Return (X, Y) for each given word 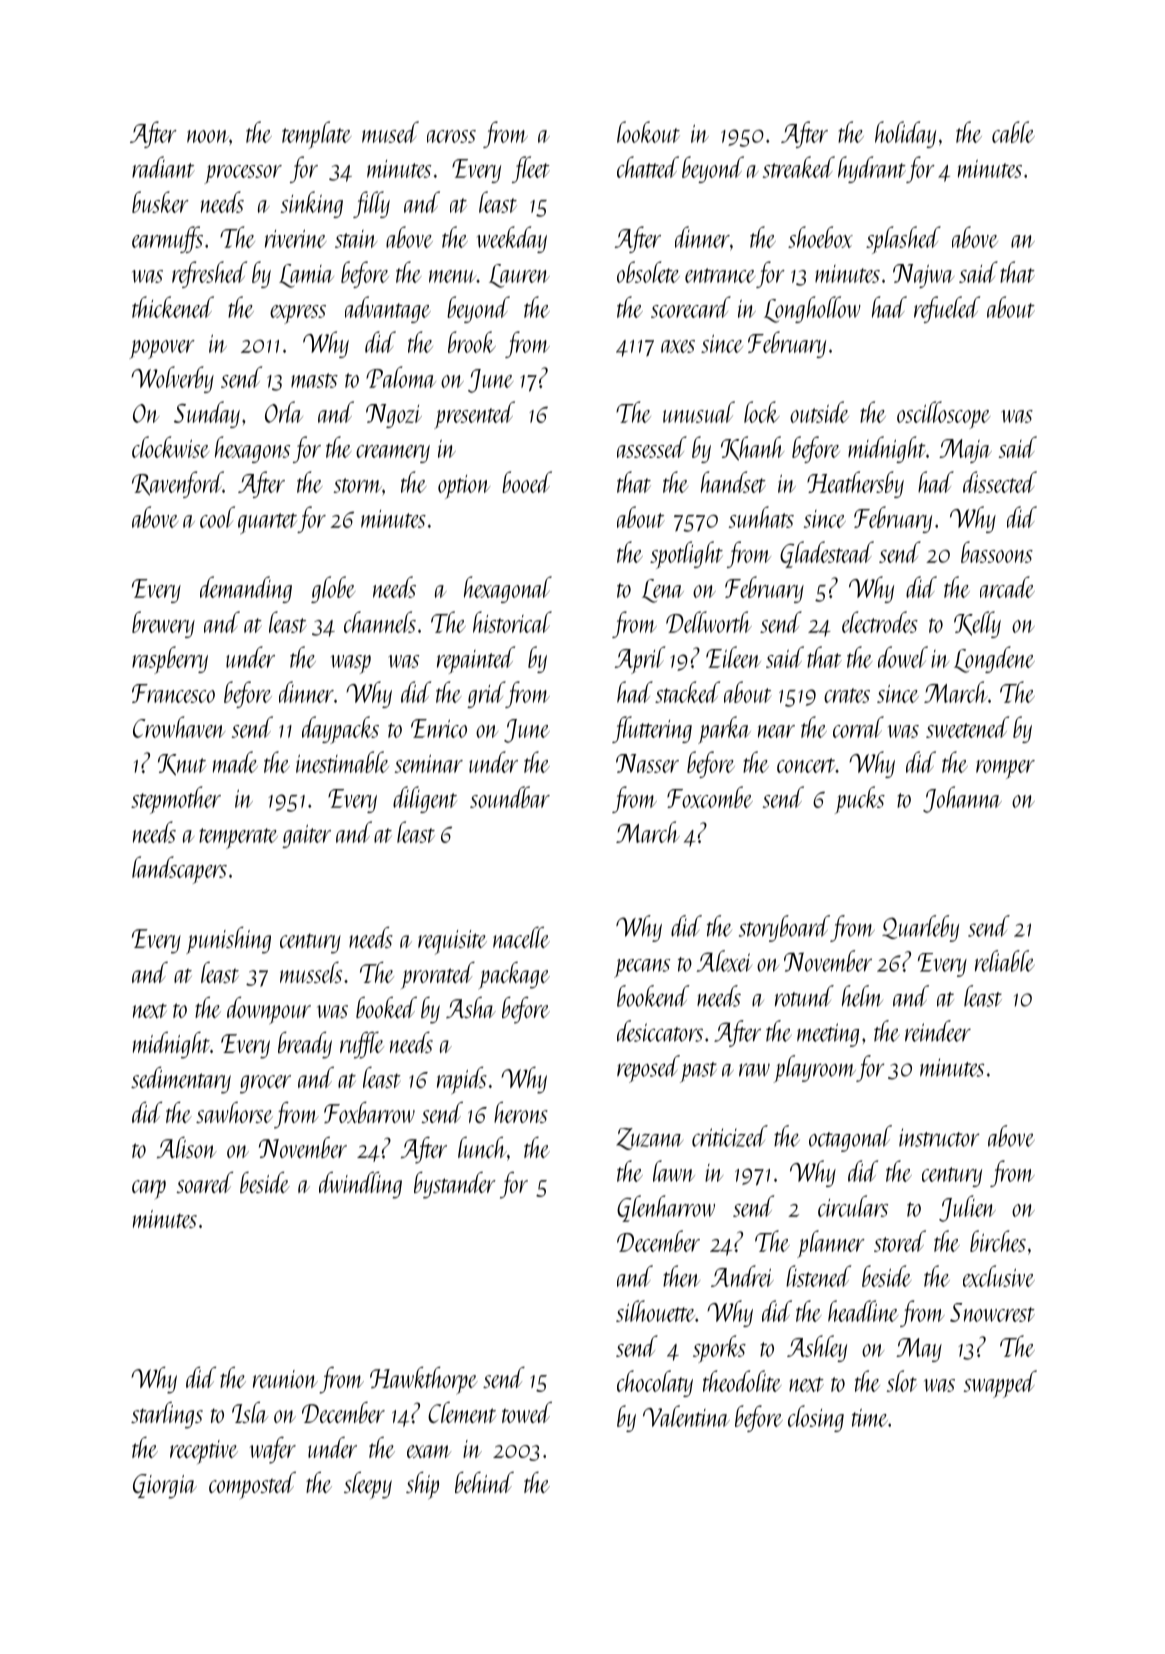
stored (900, 1241)
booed (527, 482)
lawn (674, 1171)
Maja (965, 451)
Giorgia (165, 1486)
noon (208, 136)
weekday (512, 239)
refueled (947, 309)
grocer (265, 1084)
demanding (246, 589)
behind (484, 1482)
